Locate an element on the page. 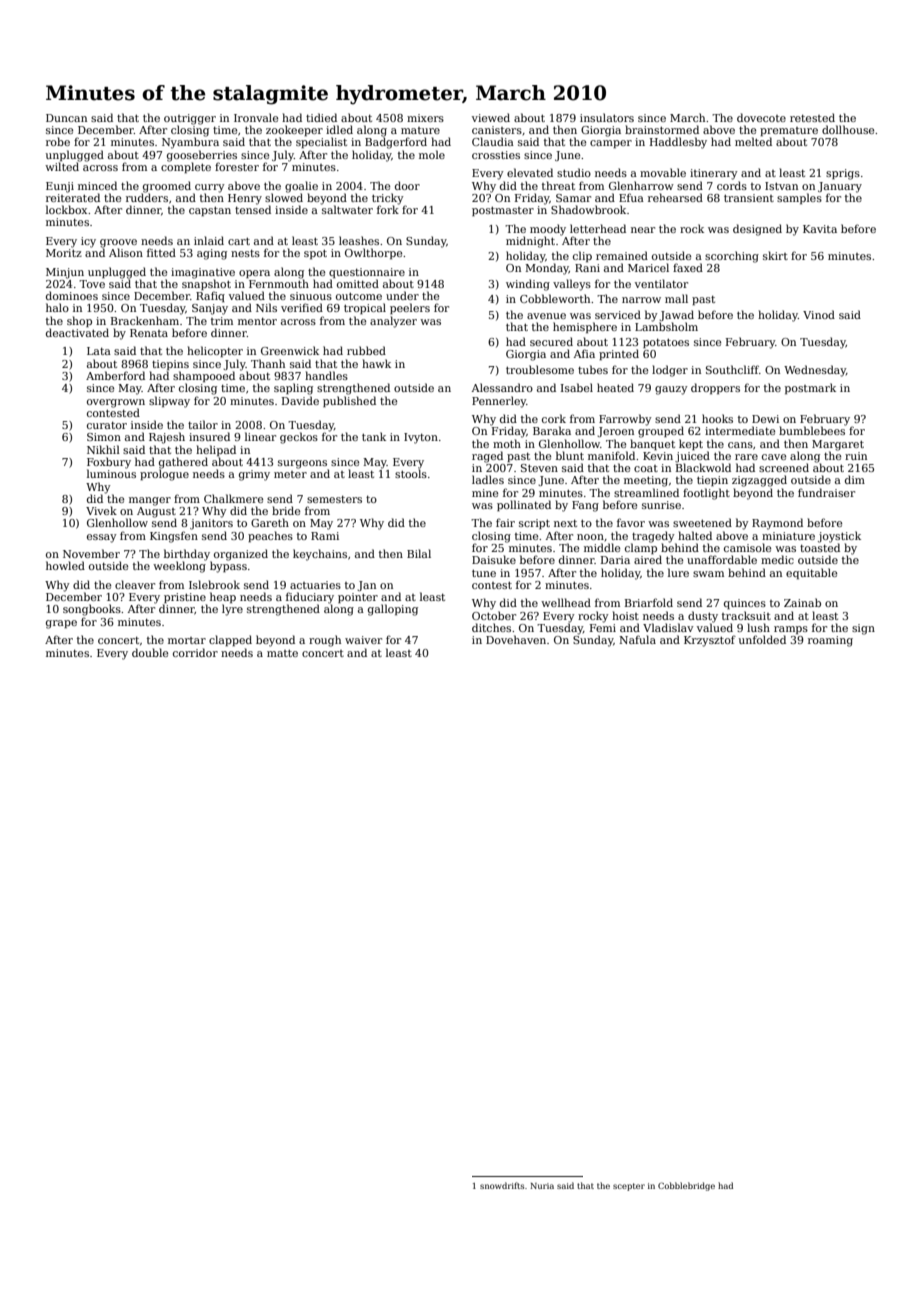  postmark is located at coordinates (810, 388).
